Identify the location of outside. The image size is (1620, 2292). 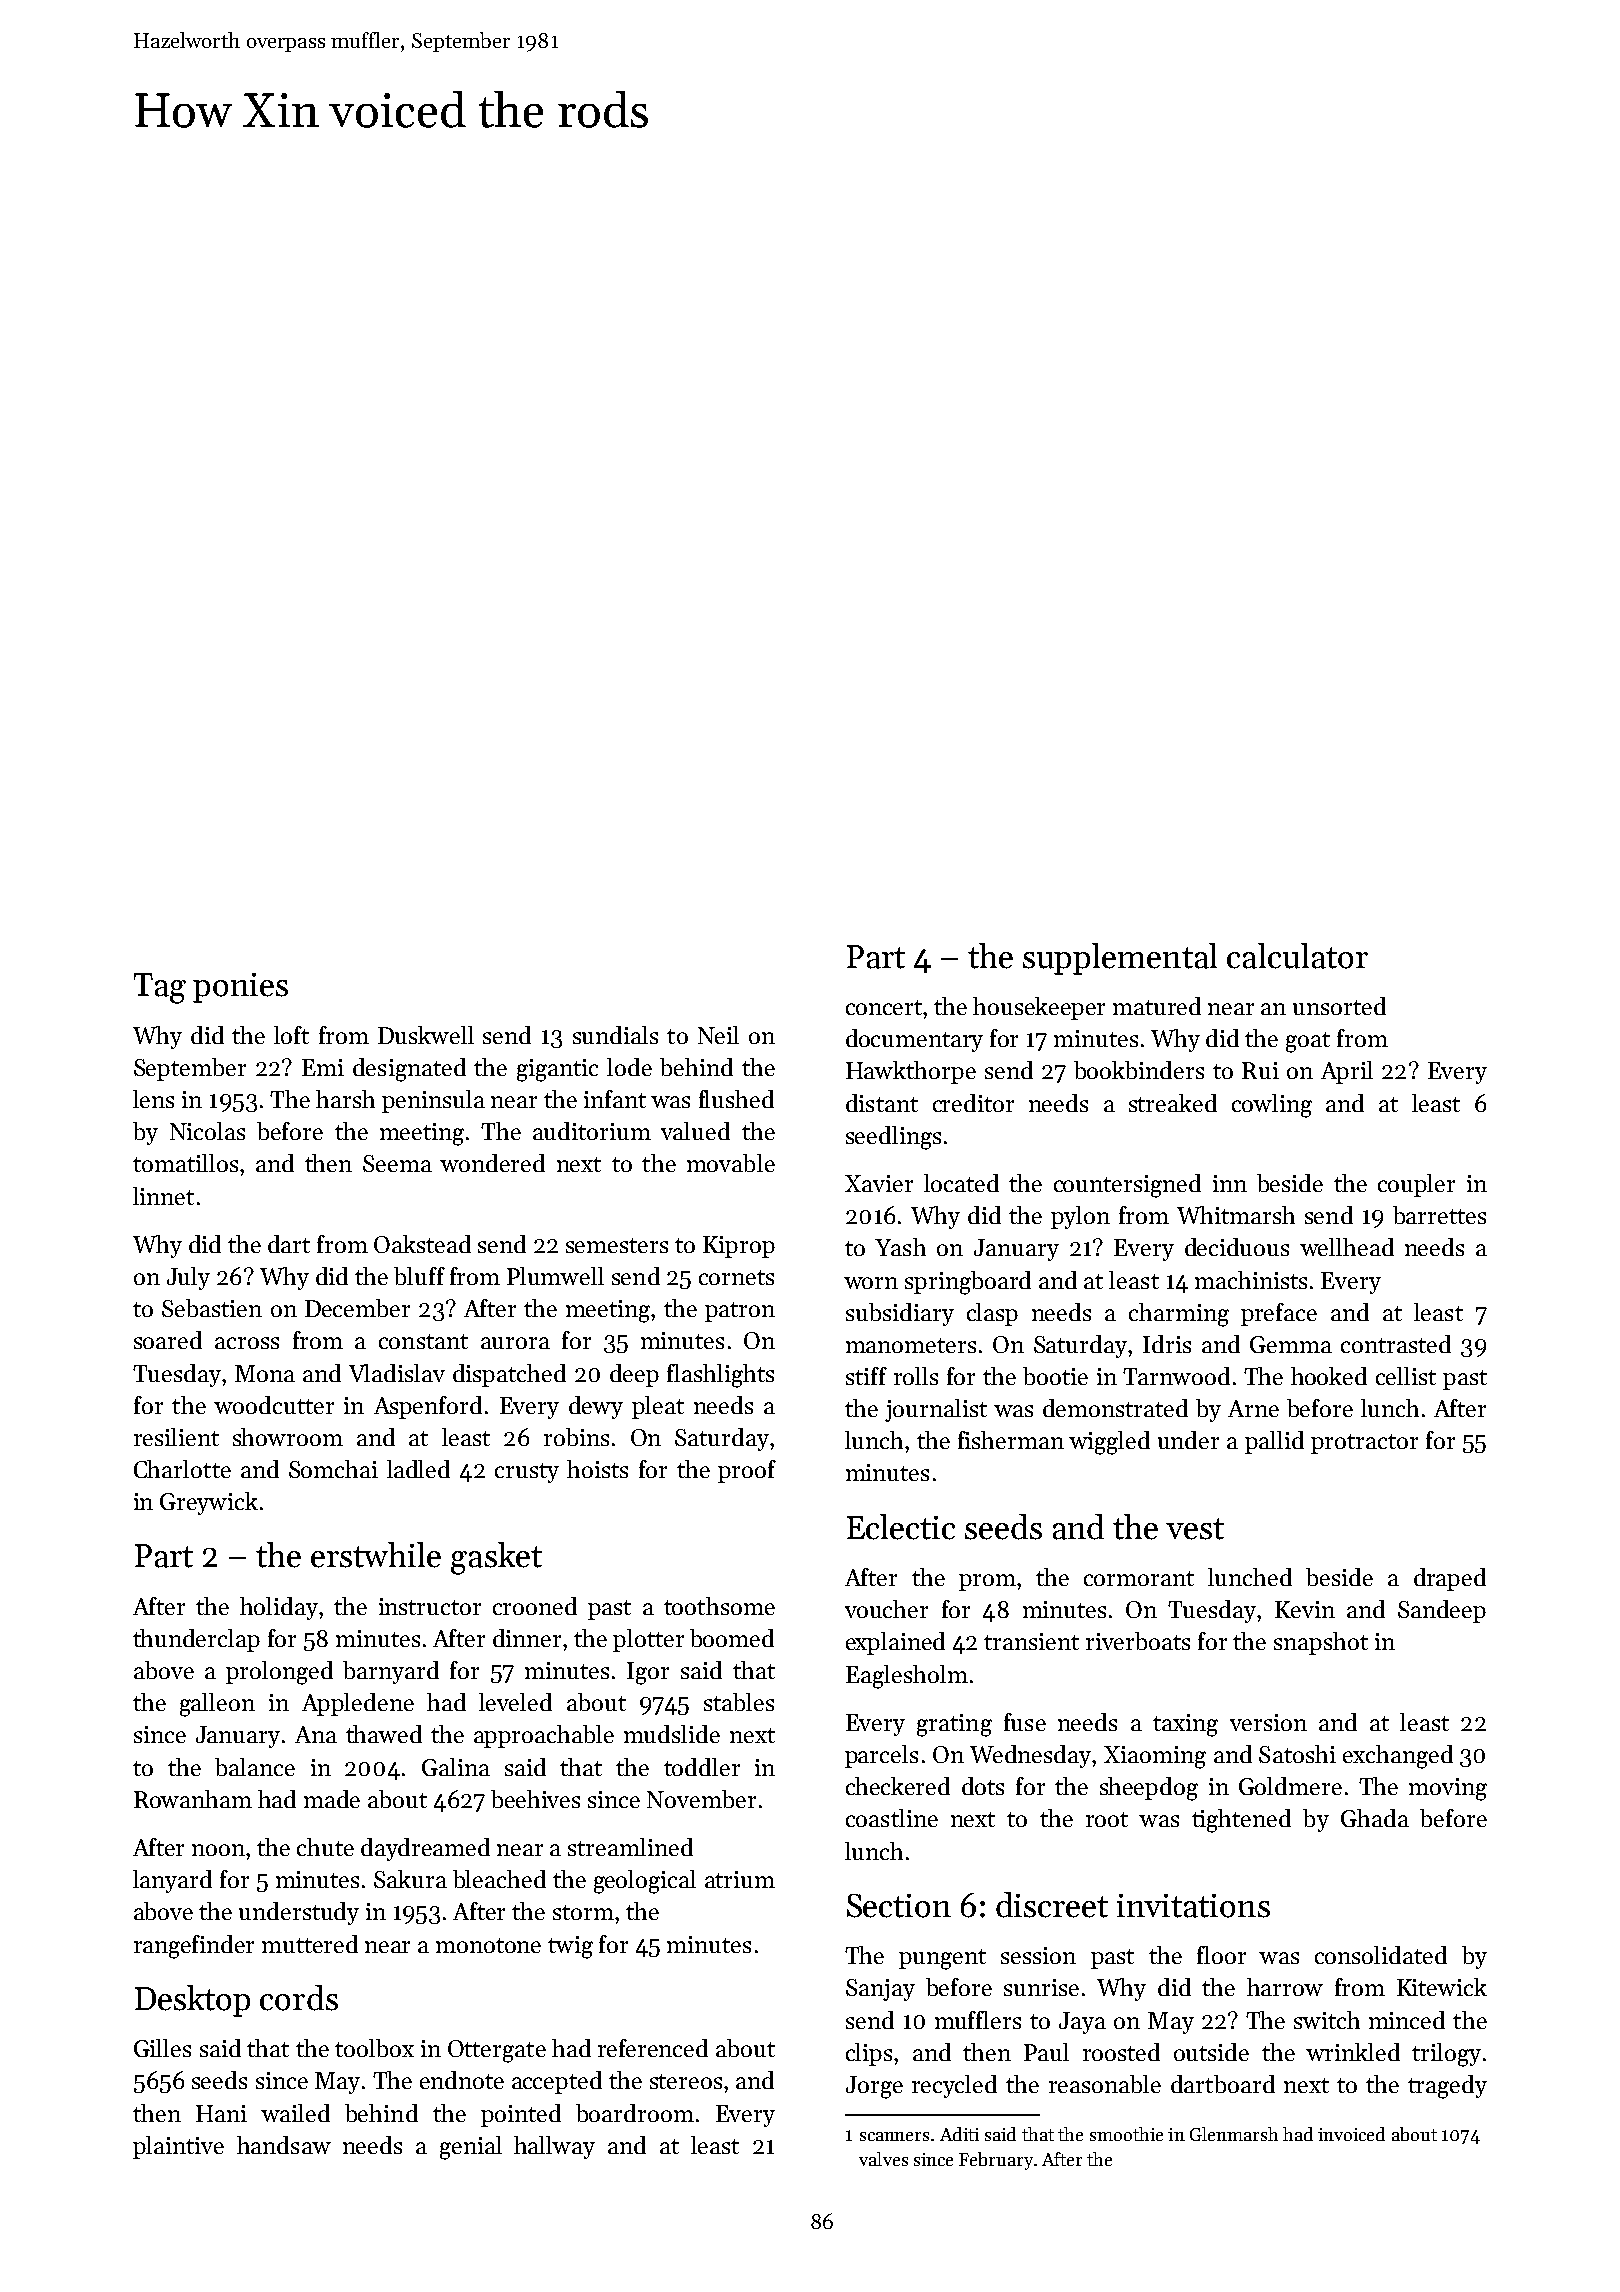
(1211, 2052).
